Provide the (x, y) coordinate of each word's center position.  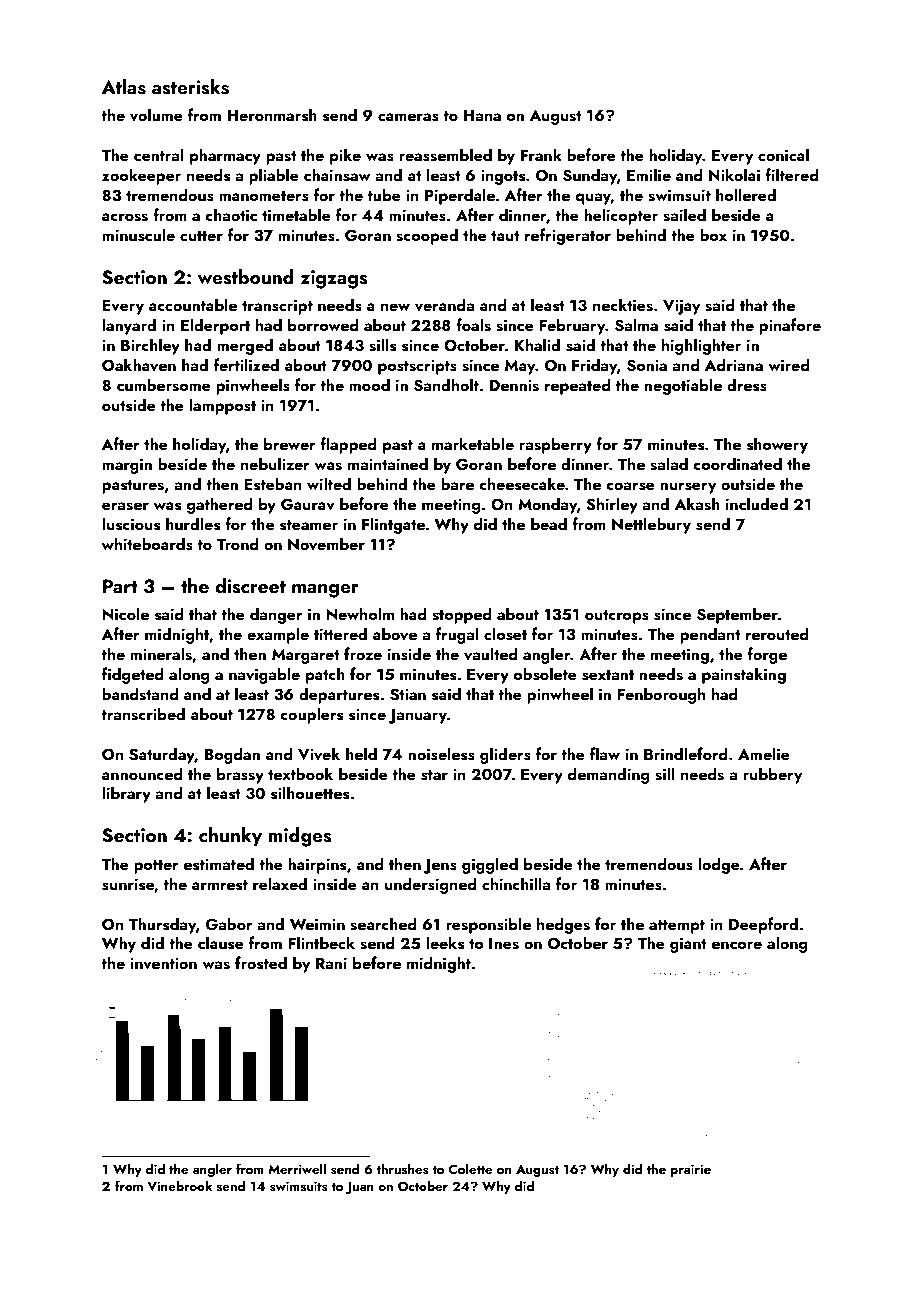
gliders (505, 755)
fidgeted (133, 675)
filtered (792, 174)
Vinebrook (180, 1185)
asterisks (190, 87)
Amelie (764, 753)
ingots (503, 177)
